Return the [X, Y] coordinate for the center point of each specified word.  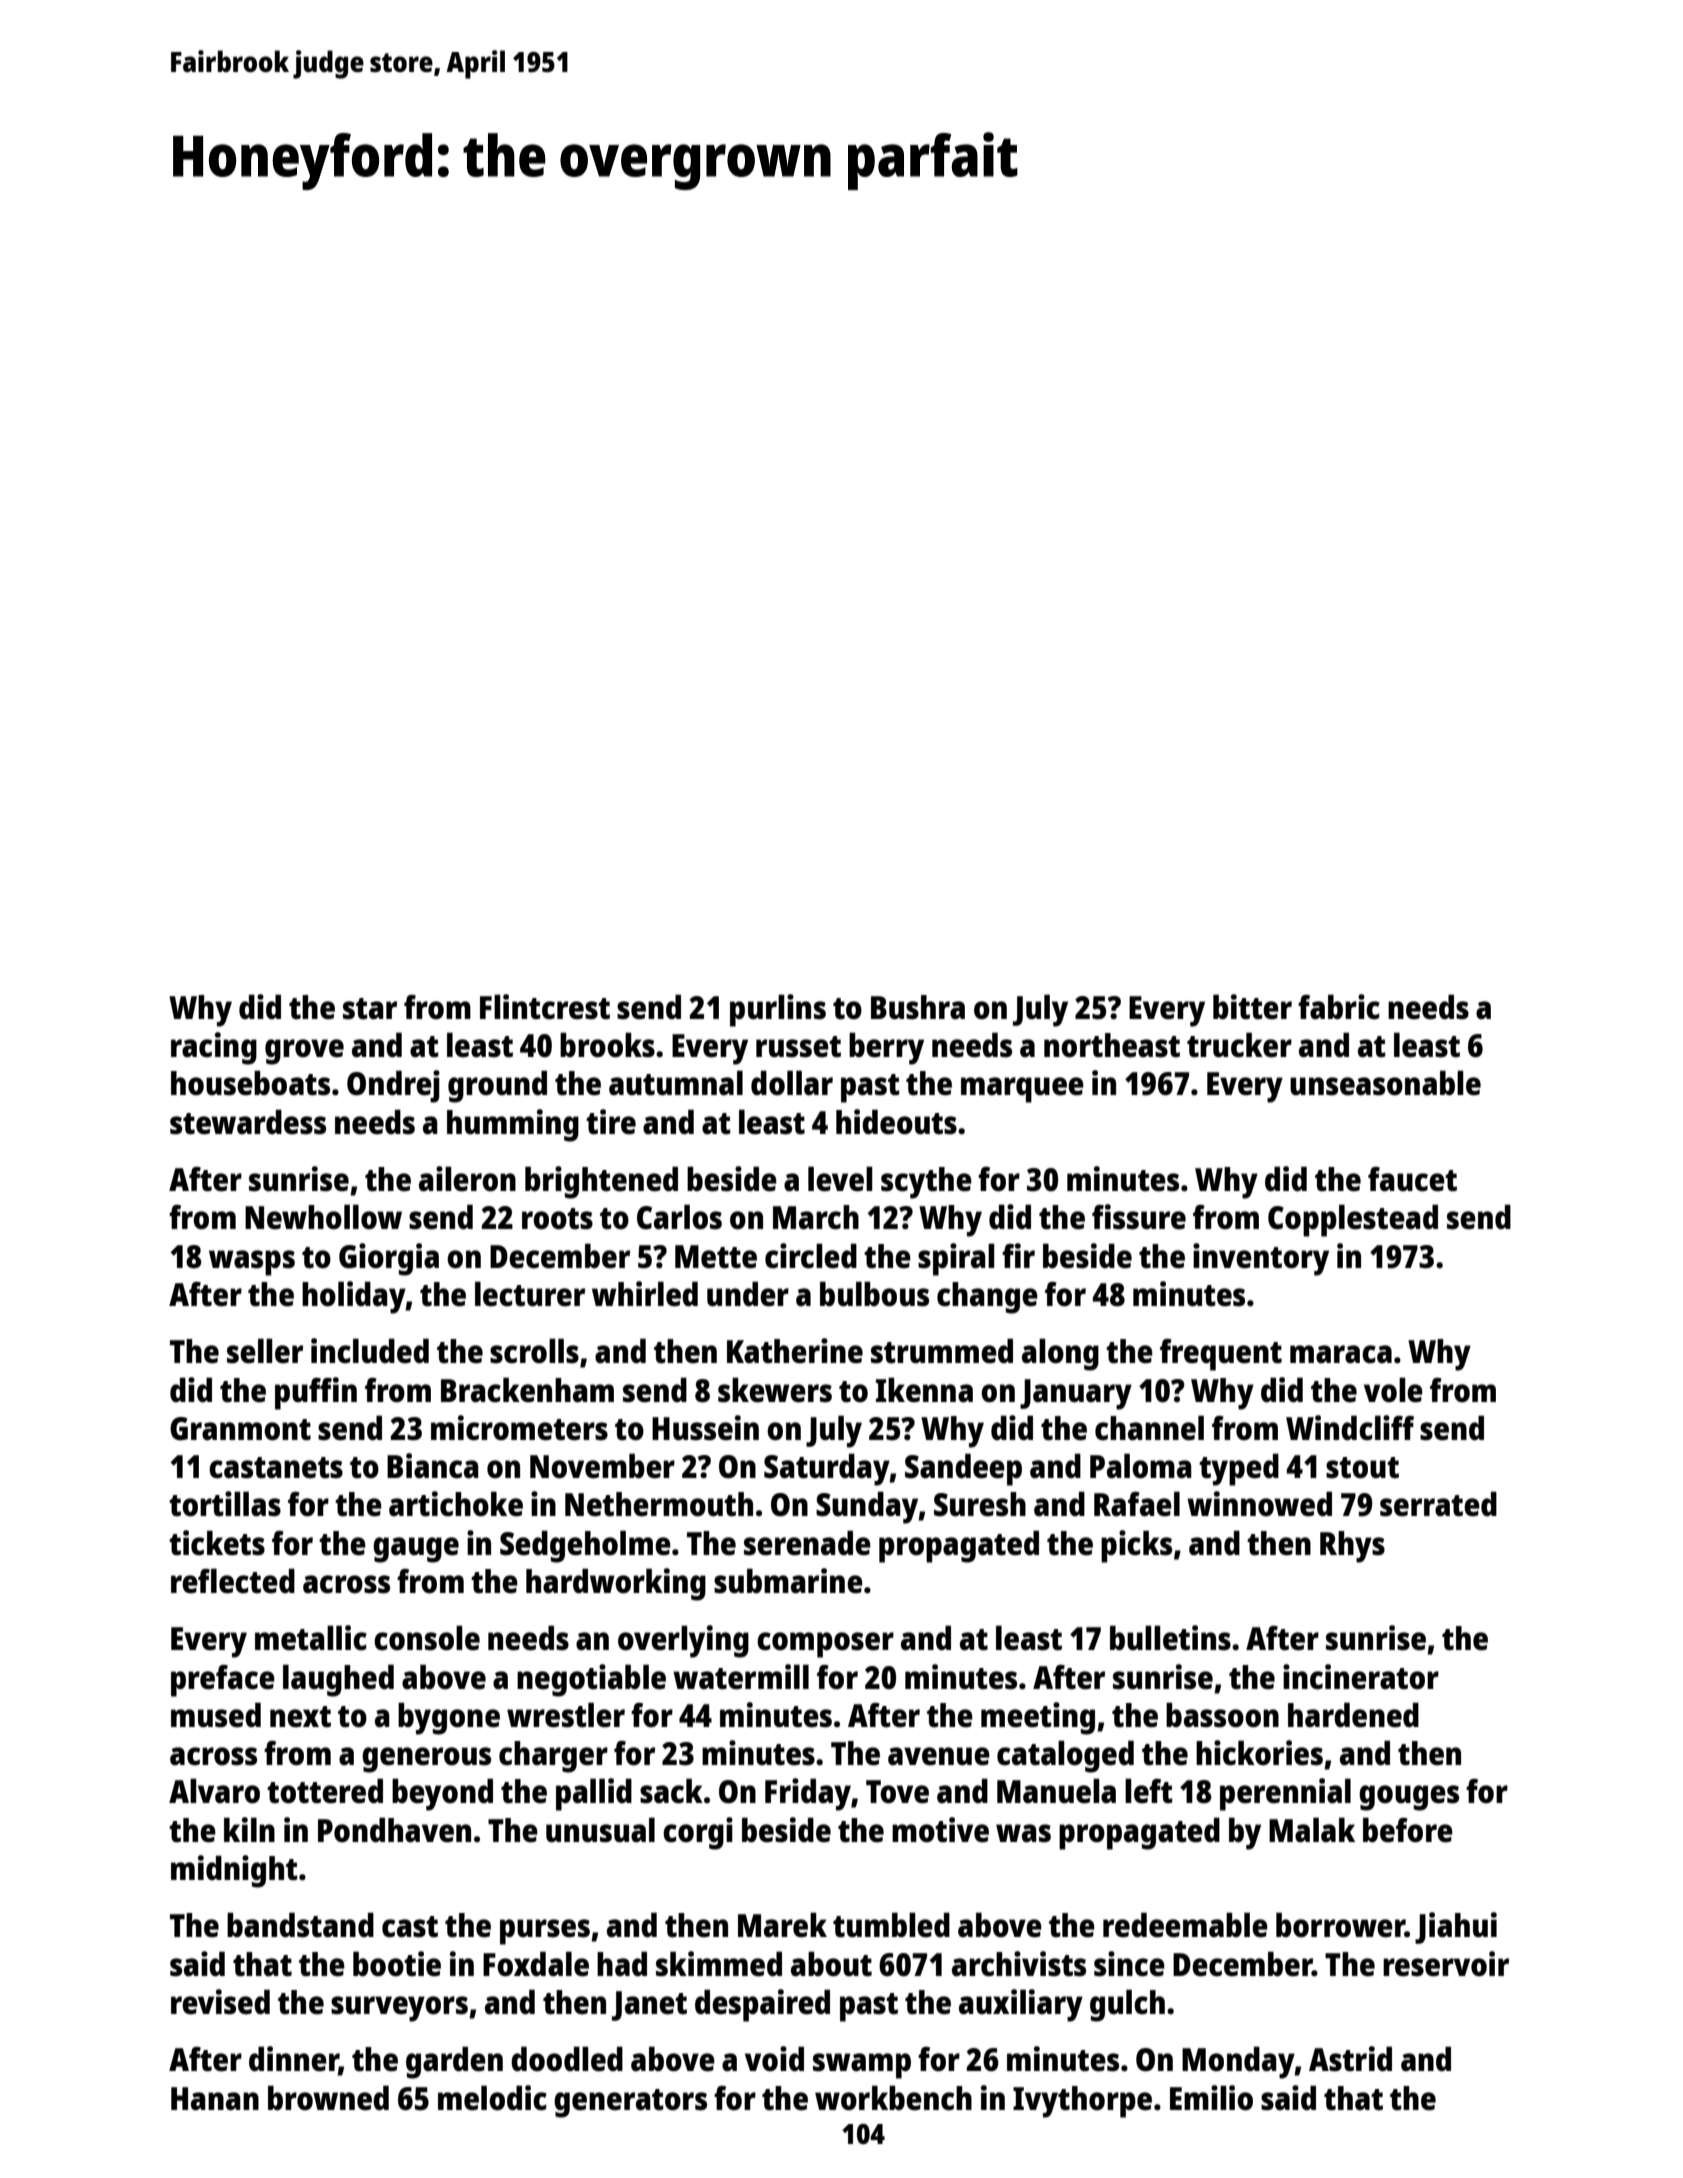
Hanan [215, 2099]
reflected [233, 1581]
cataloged [1065, 1756]
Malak [1312, 1830]
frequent [1221, 1355]
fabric [1339, 1007]
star [370, 1009]
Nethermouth [659, 1504]
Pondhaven [394, 1830]
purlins [778, 1010]
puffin [316, 1393]
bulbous [874, 1294]
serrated [1438, 1504]
